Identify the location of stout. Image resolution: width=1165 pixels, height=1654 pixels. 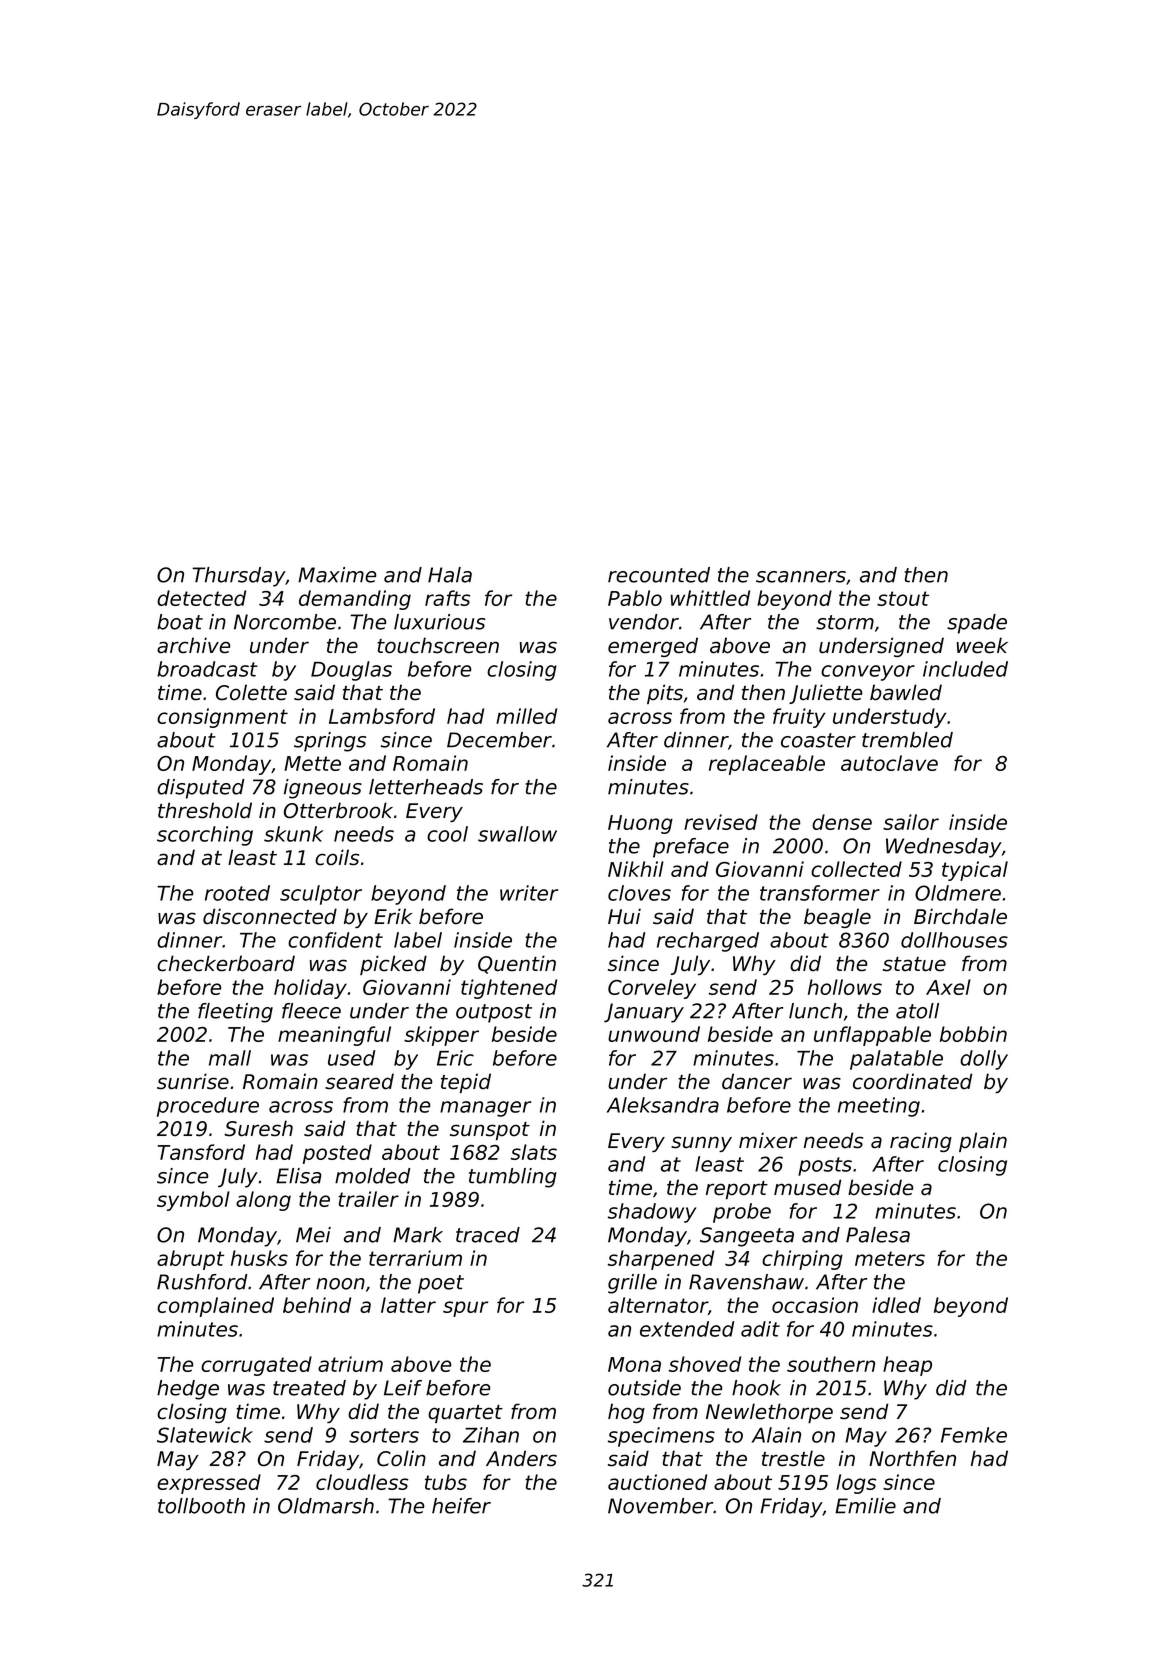
(903, 598).
